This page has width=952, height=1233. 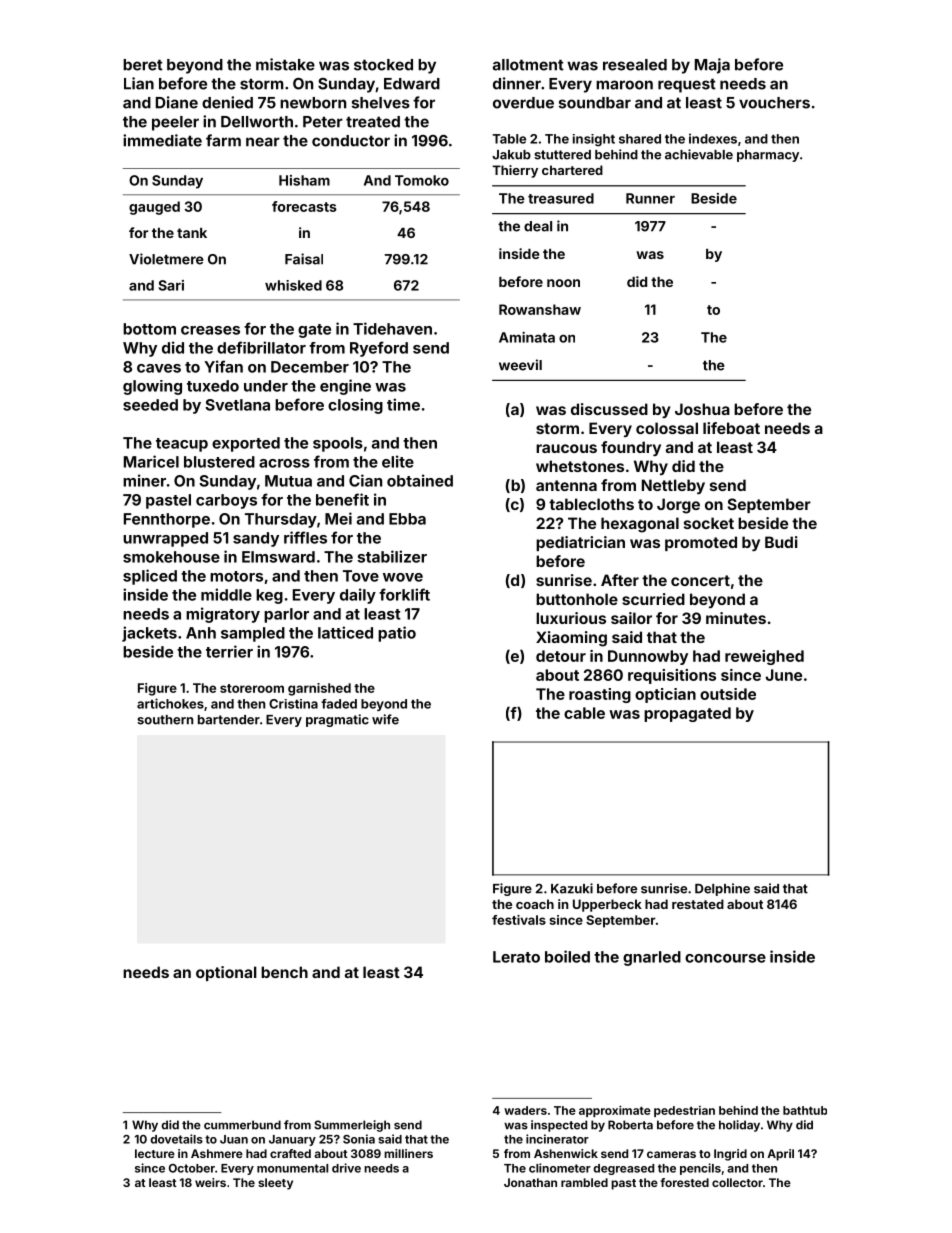 I want to click on minutes, so click(x=736, y=618).
